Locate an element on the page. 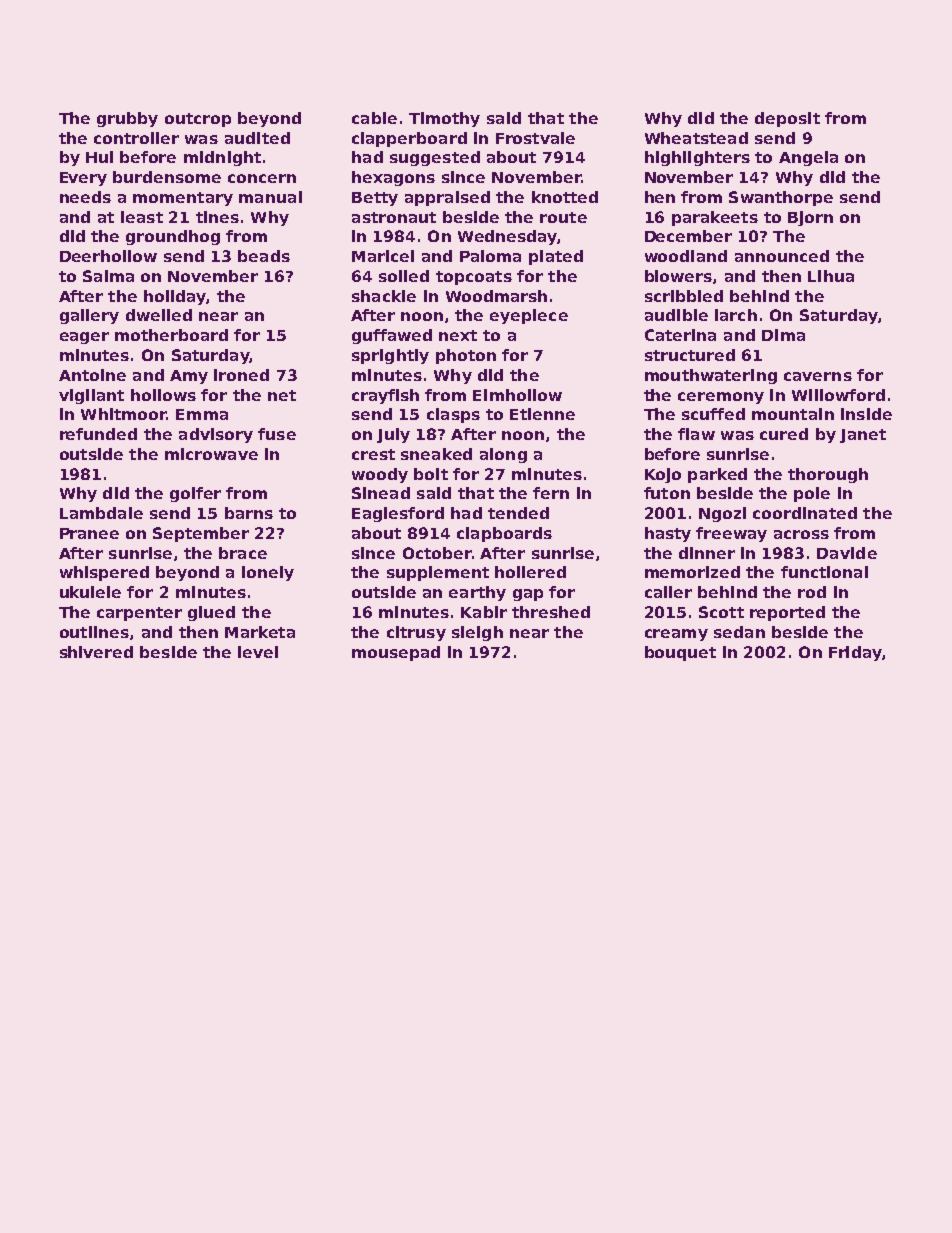 This page has width=952, height=1233. plated is located at coordinates (556, 257).
